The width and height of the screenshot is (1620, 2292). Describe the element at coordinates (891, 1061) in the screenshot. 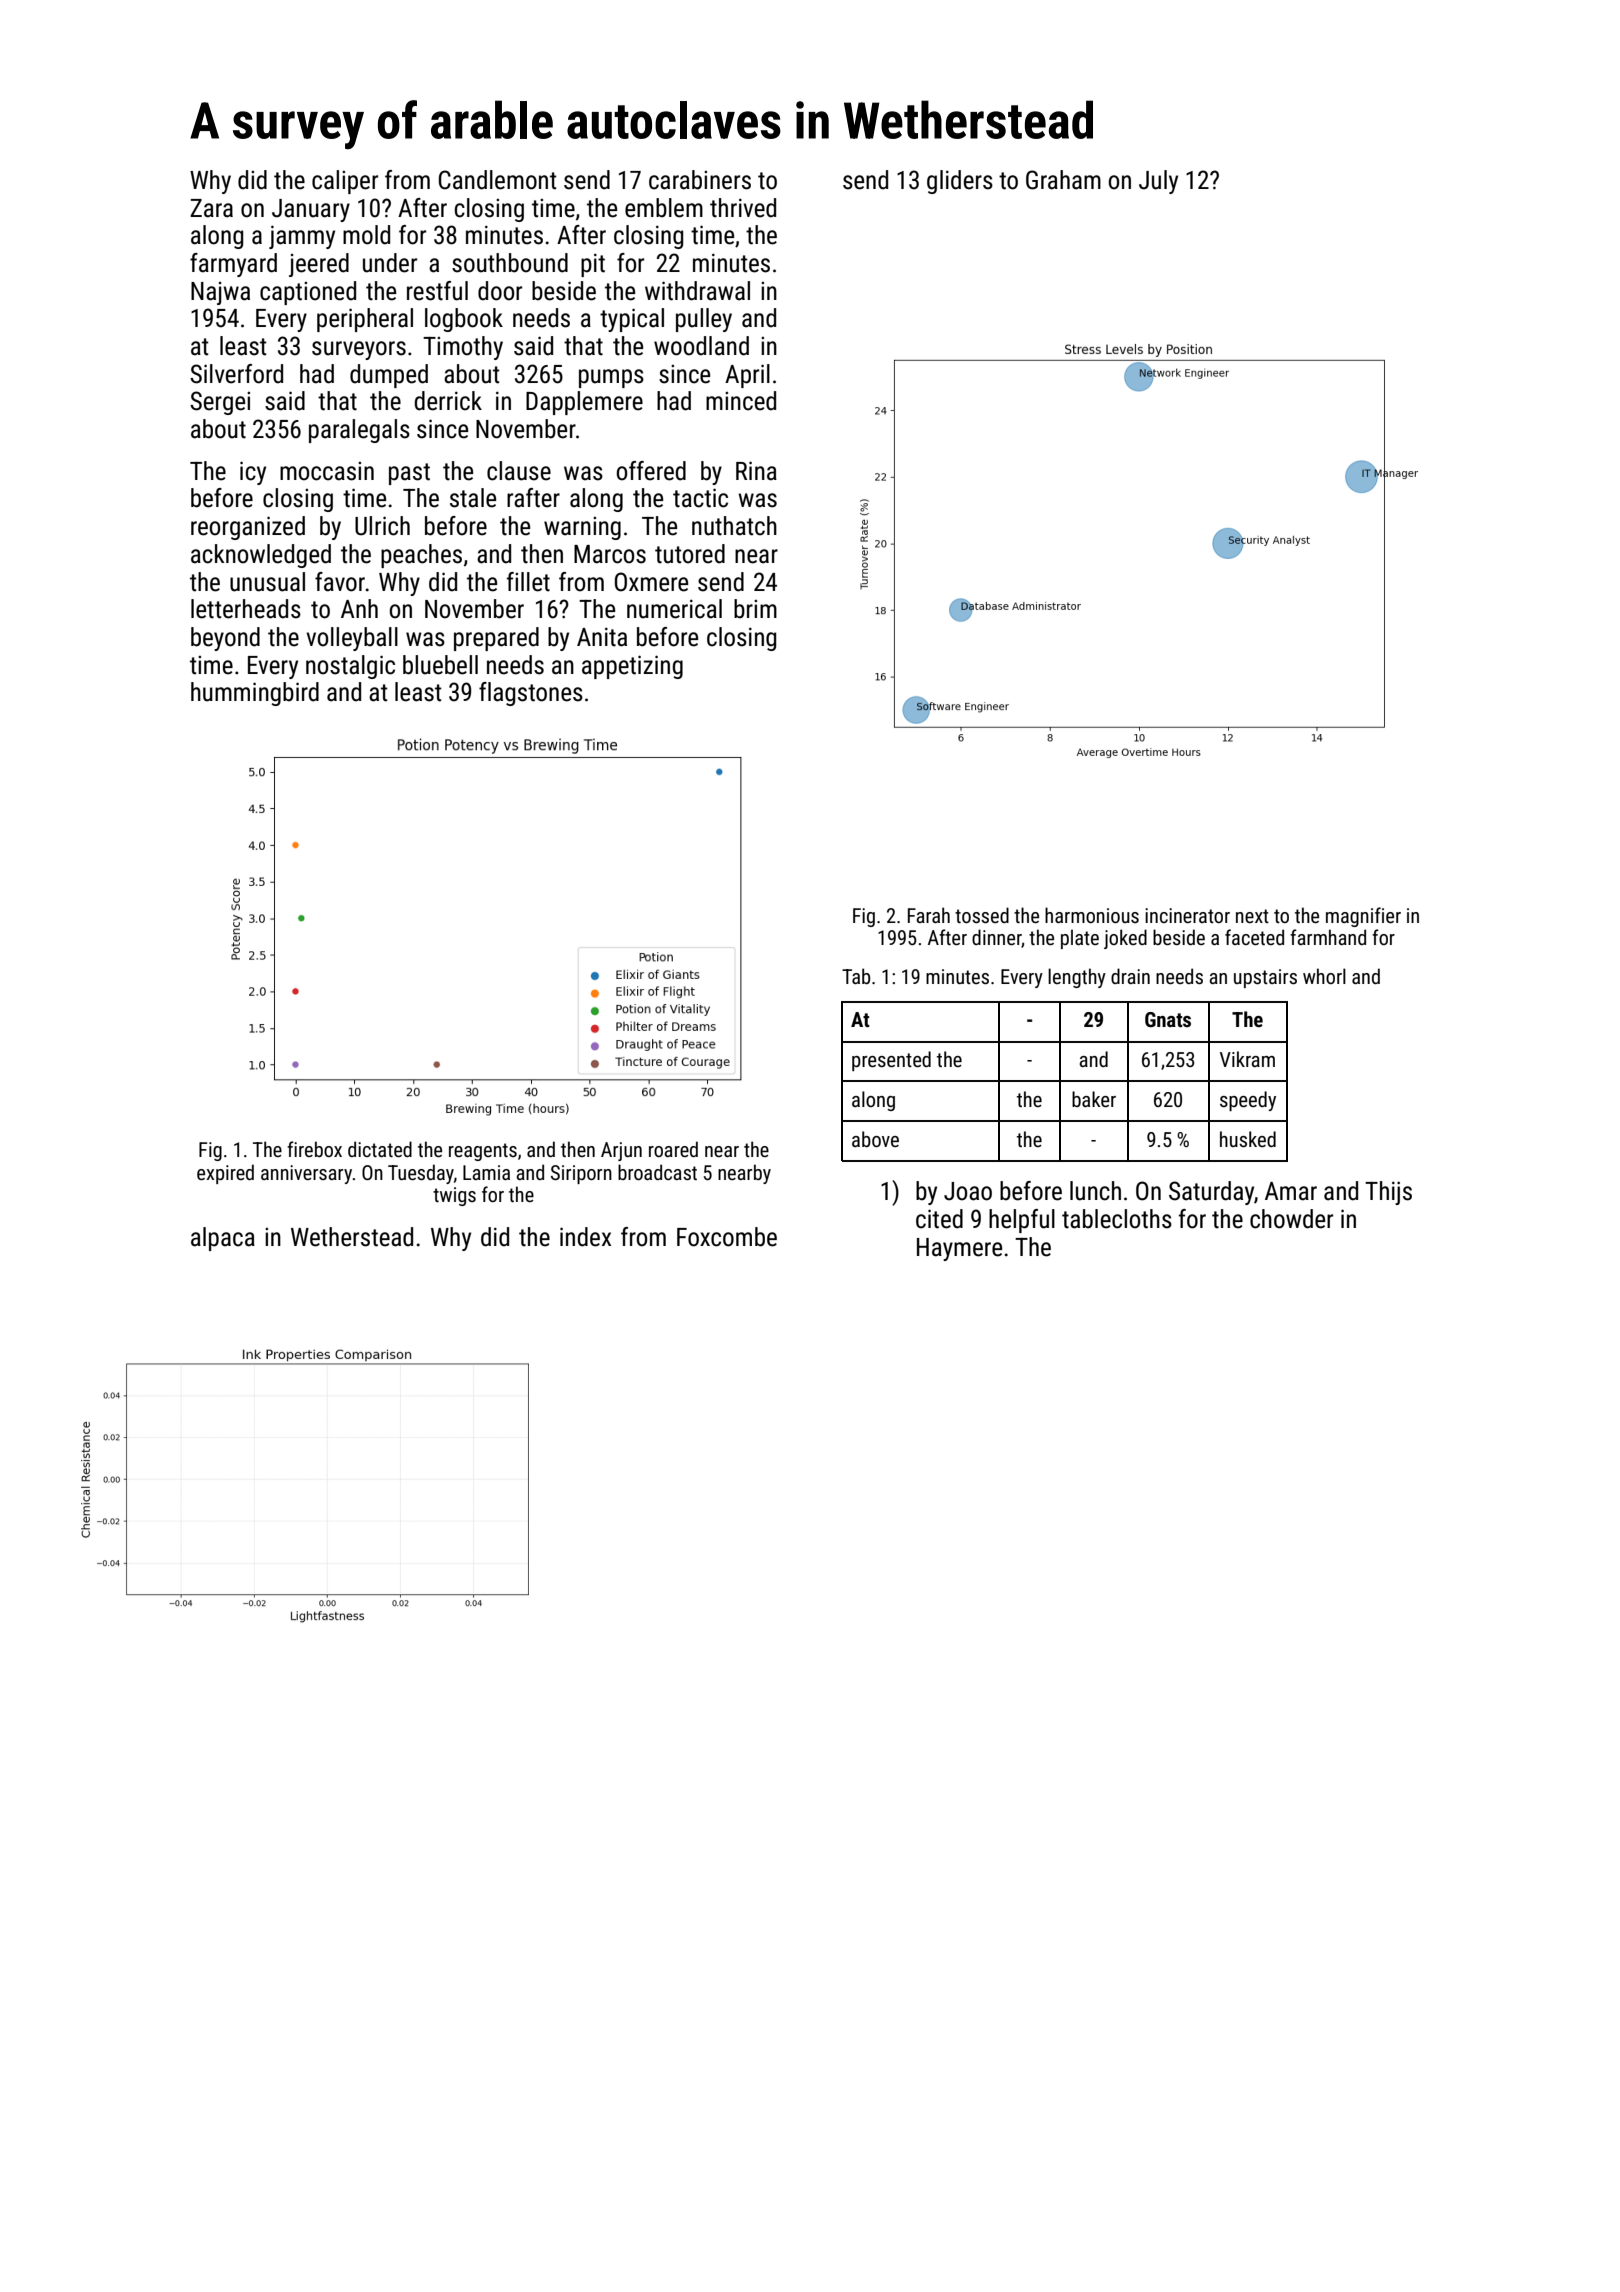

I see `presented` at that location.
